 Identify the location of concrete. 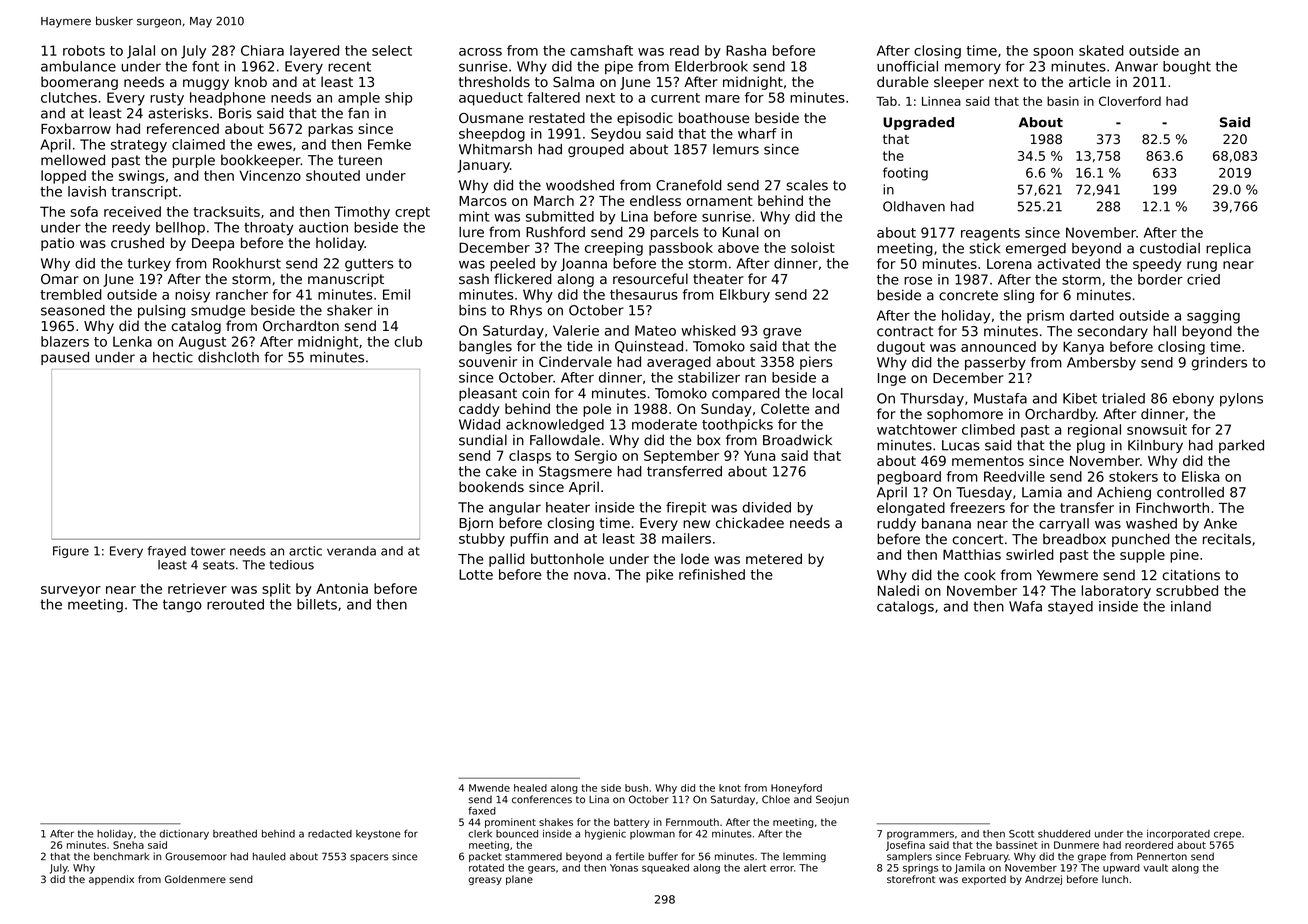
(968, 295).
